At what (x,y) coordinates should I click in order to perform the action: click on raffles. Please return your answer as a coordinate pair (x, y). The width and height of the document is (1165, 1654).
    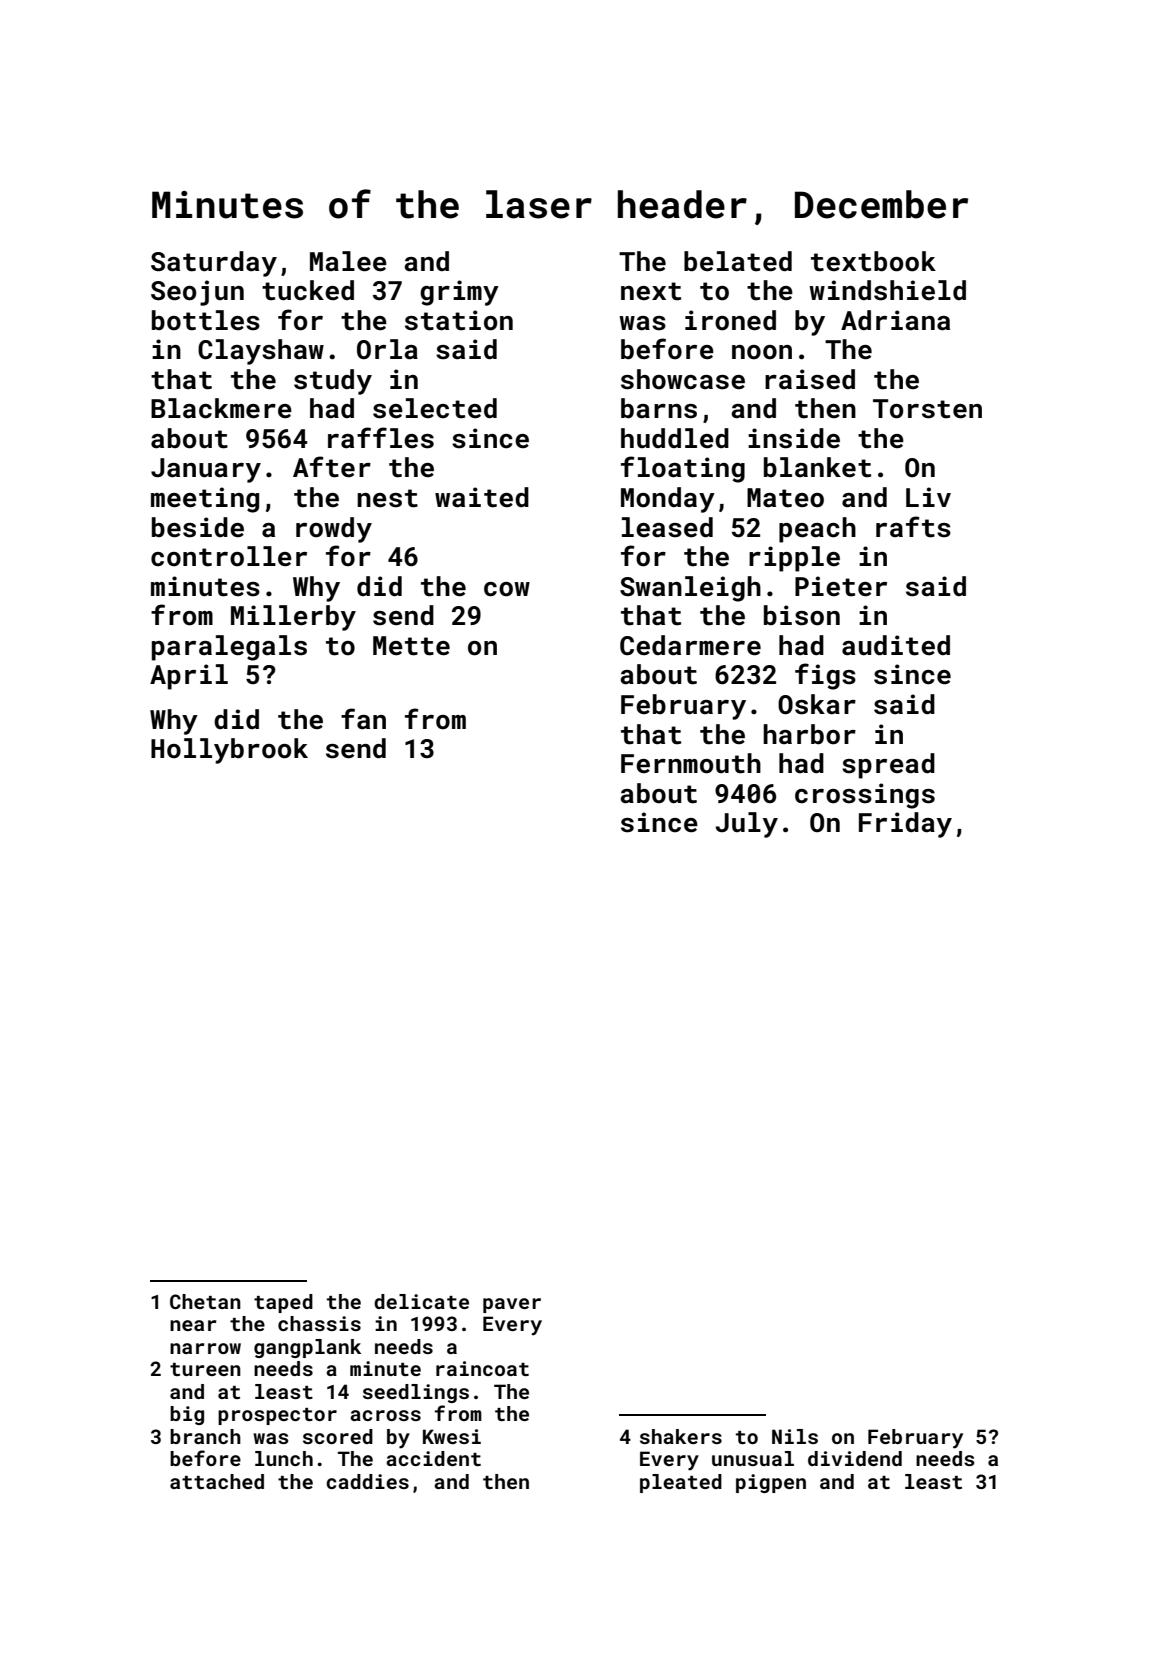
    Looking at the image, I should click on (381, 438).
